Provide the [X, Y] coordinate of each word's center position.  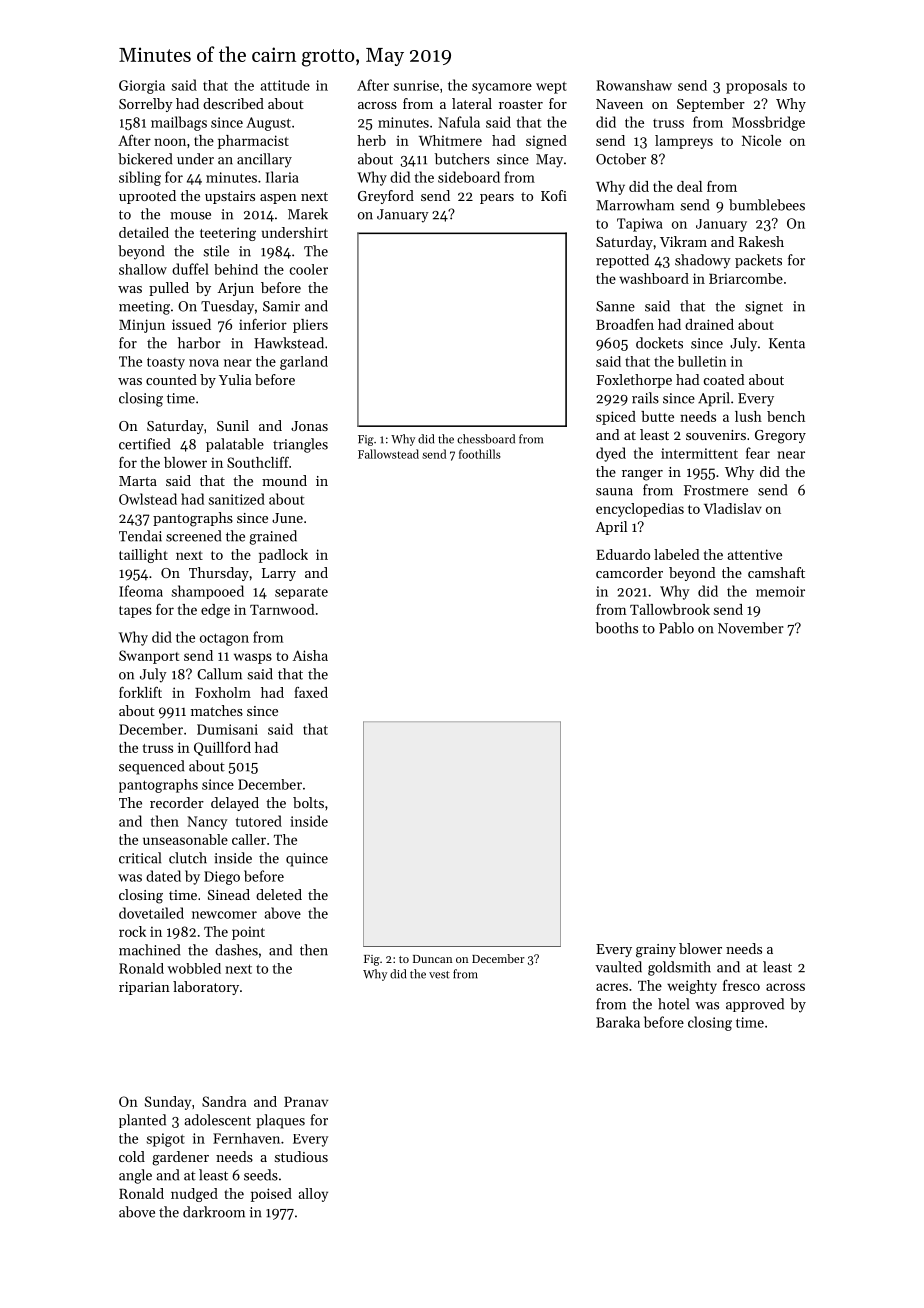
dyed [611, 454]
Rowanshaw [634, 85]
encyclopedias [640, 510]
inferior [263, 324]
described [233, 103]
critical [140, 858]
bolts [308, 802]
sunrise [416, 85]
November [751, 628]
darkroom [214, 1212]
